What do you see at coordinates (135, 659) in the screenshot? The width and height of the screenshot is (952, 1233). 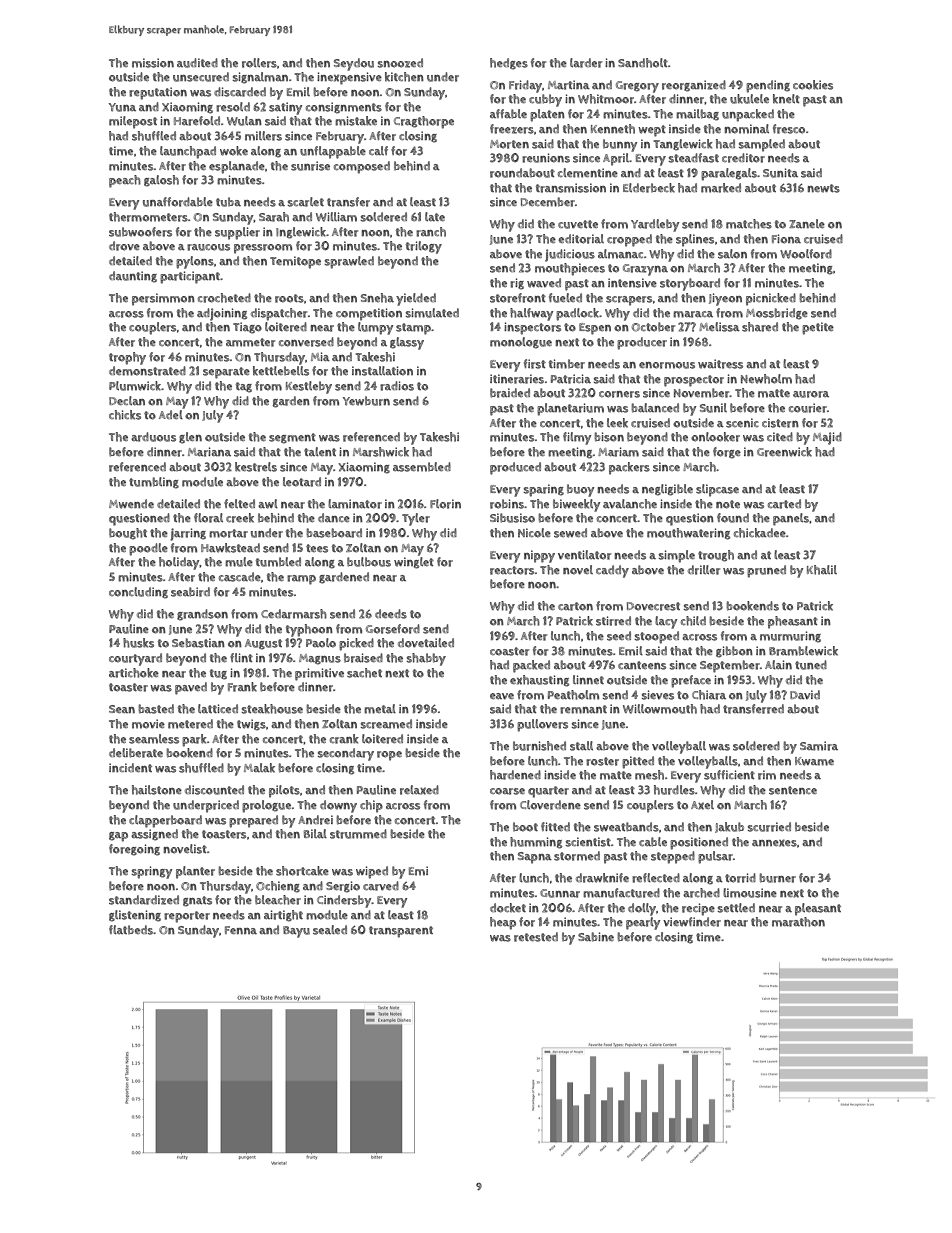 I see `courtyard` at bounding box center [135, 659].
